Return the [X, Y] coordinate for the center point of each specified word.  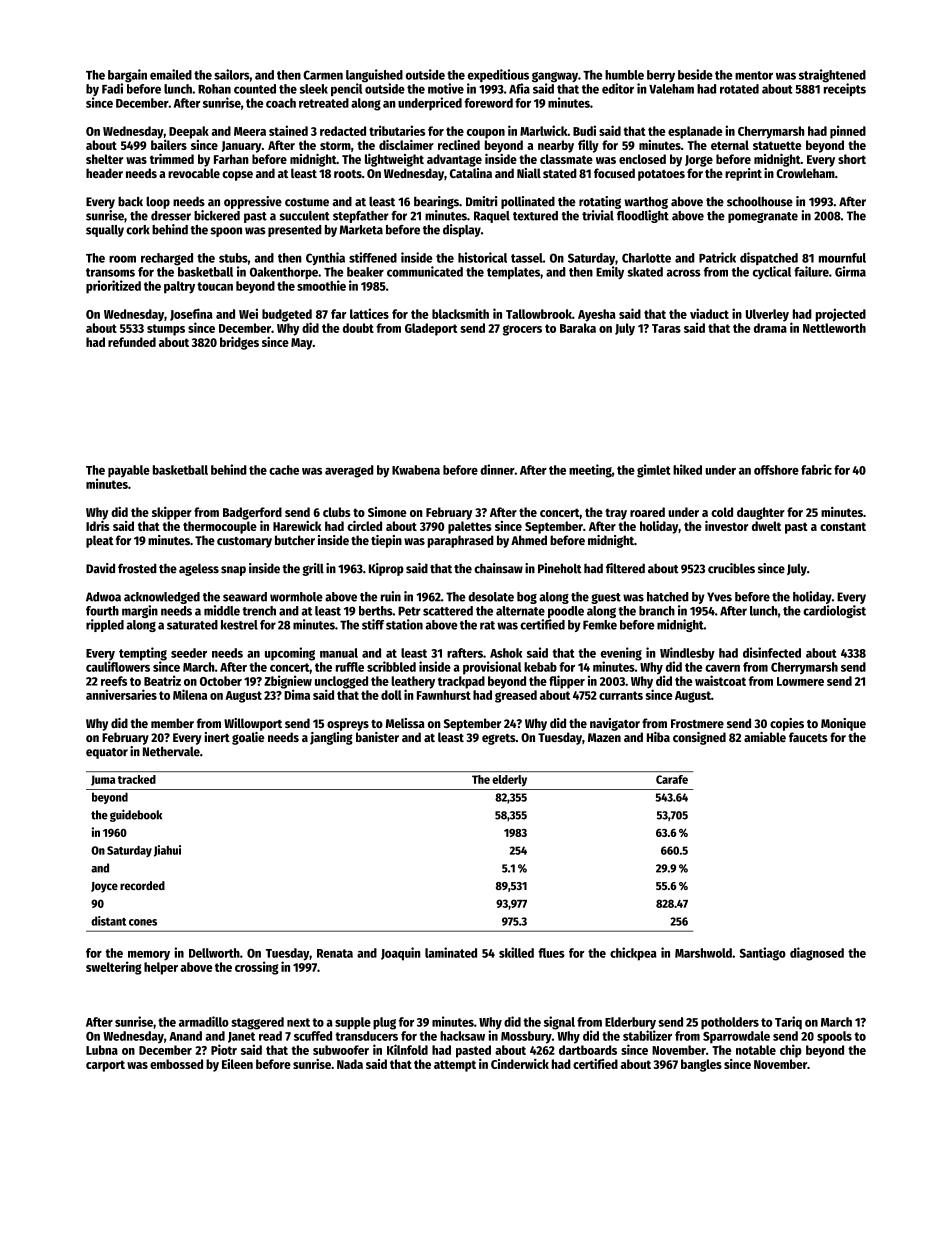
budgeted [287, 315]
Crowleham [805, 173]
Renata [335, 953]
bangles [701, 1065]
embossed [176, 1064]
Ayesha [597, 315]
